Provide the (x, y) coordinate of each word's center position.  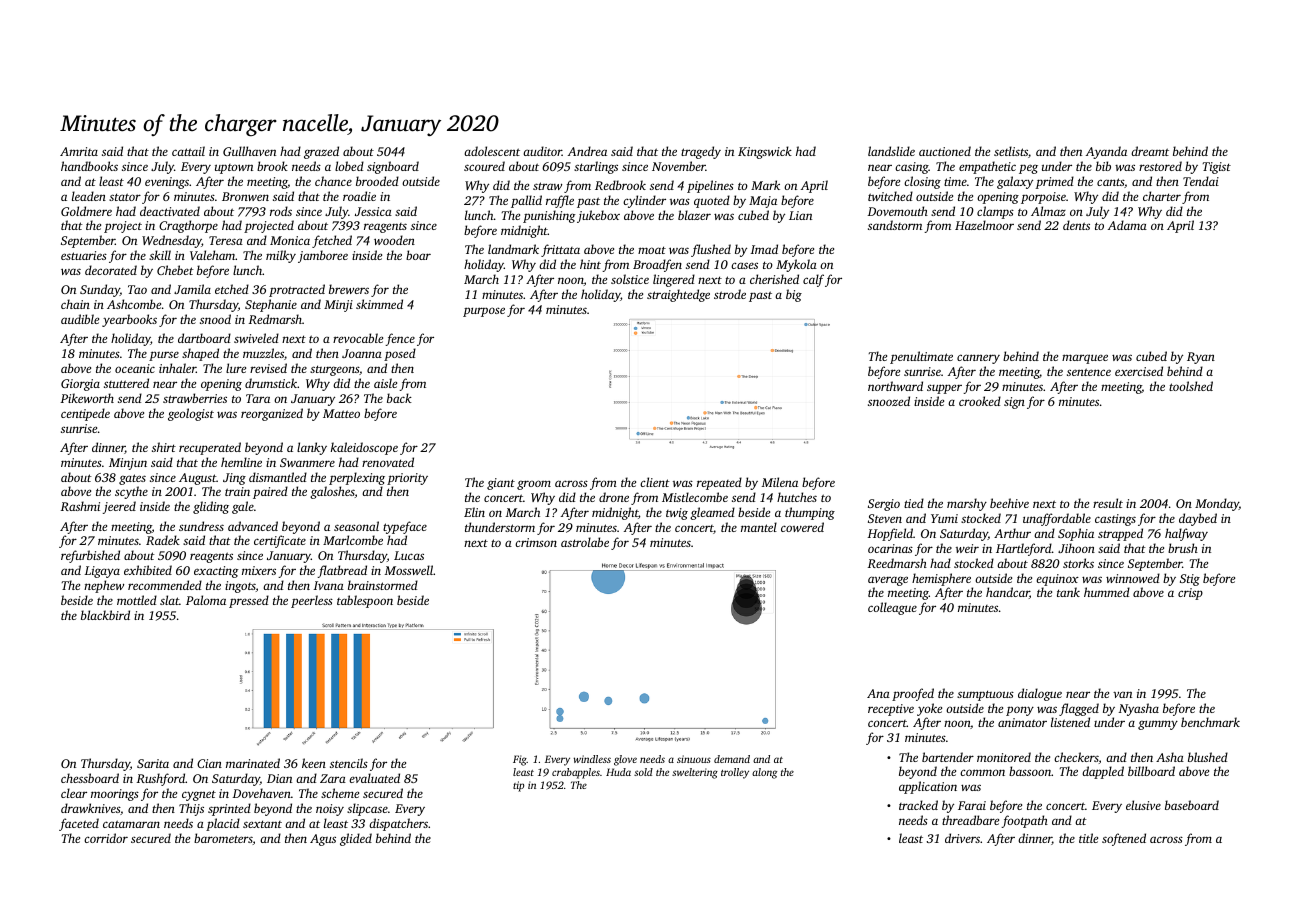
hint (590, 264)
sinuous (694, 759)
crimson (536, 542)
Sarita (153, 763)
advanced (253, 526)
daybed (1198, 519)
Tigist (1217, 168)
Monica (290, 240)
